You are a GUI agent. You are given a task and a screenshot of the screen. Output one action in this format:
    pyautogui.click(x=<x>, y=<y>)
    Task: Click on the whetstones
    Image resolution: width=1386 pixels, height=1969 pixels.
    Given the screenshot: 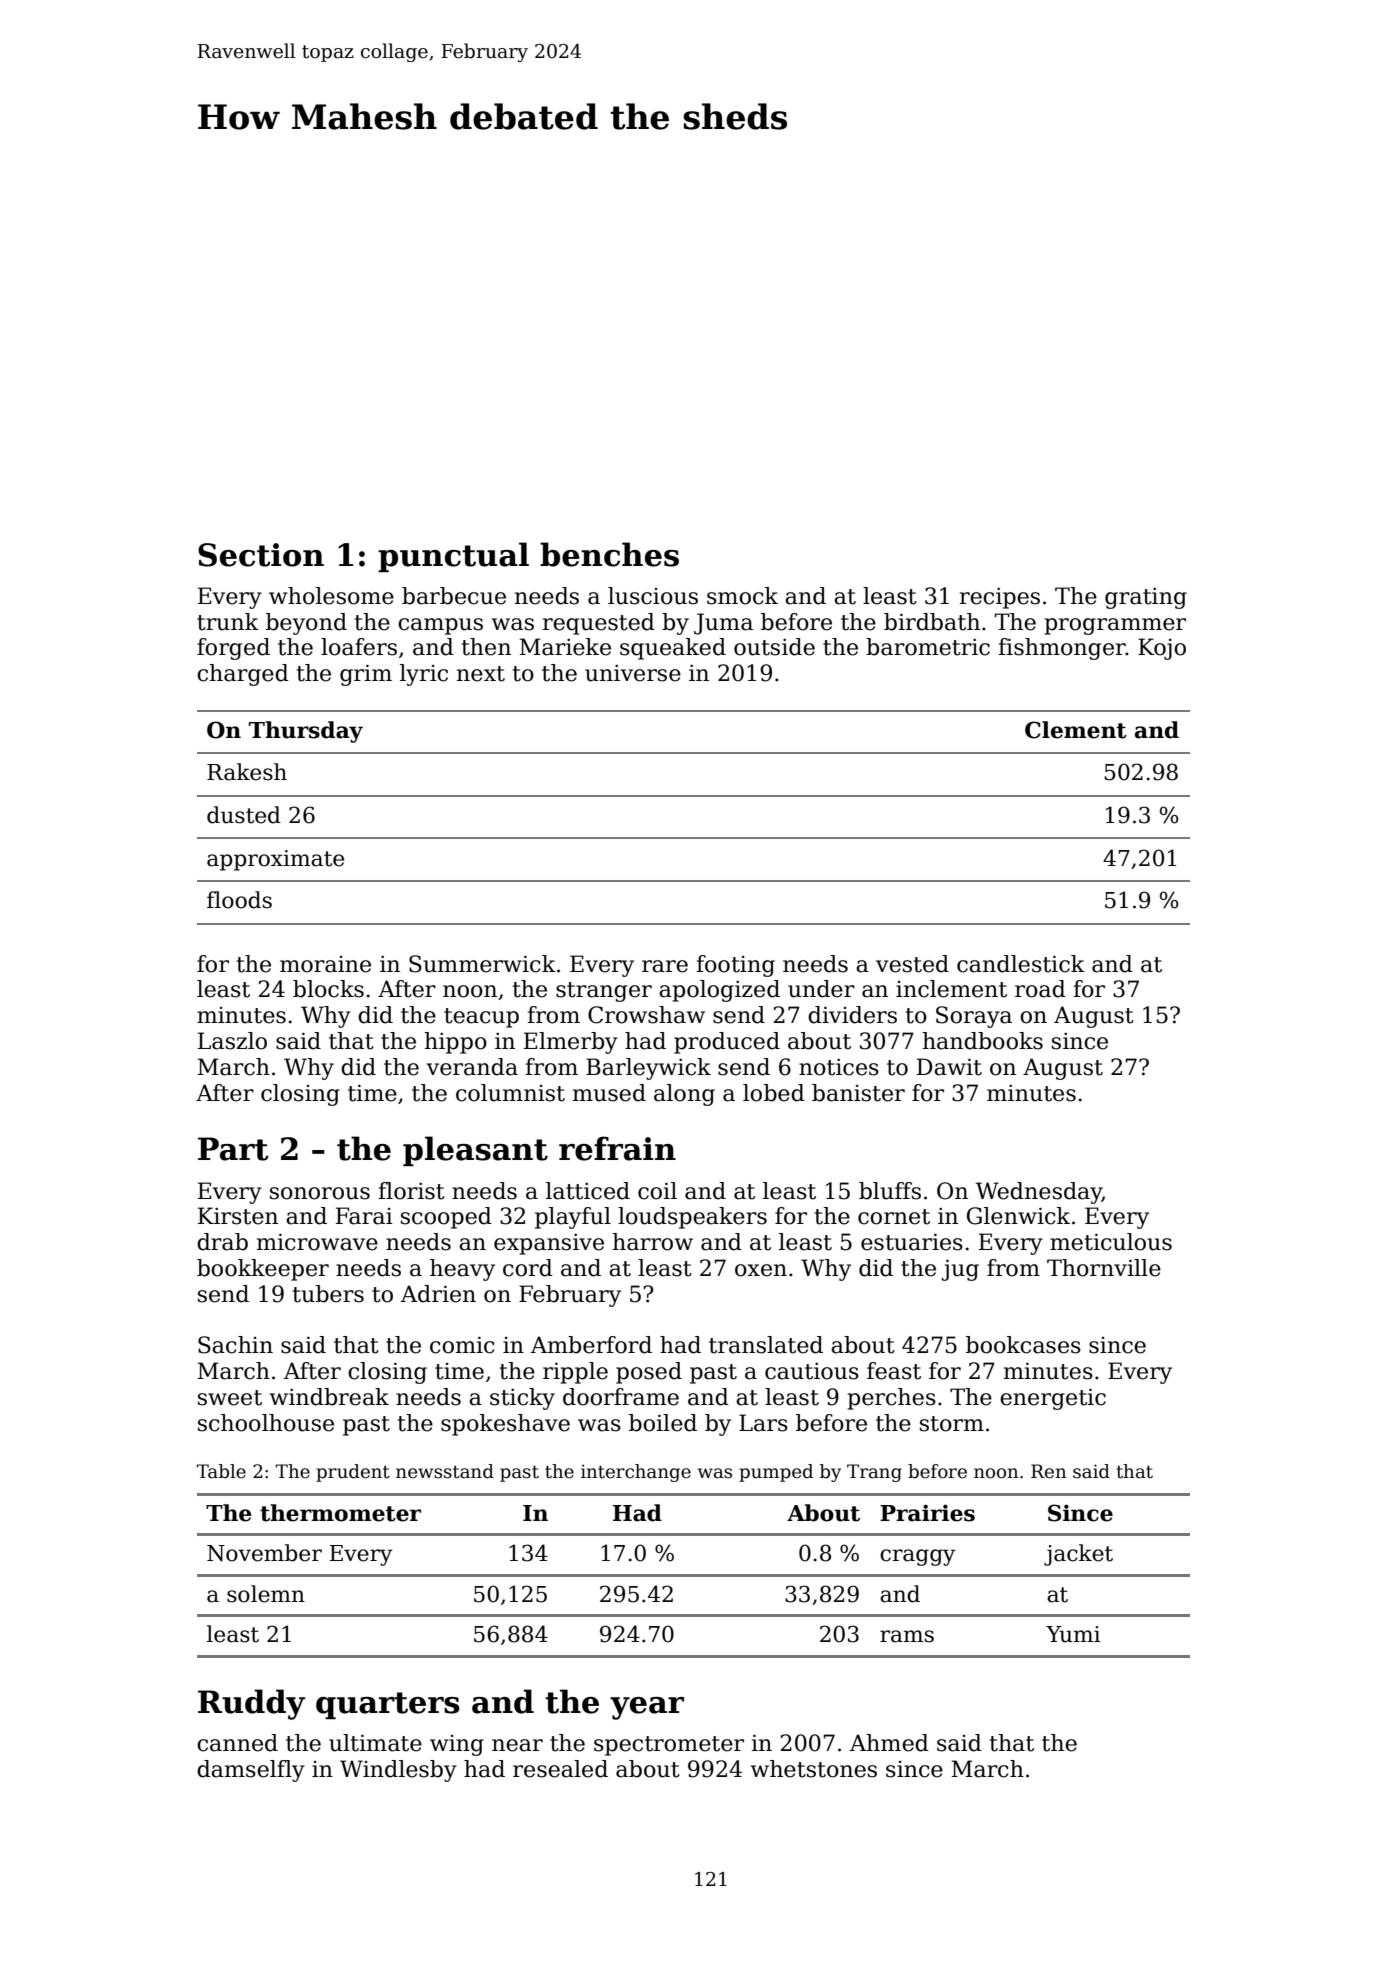 What is the action you would take?
    pyautogui.click(x=814, y=1769)
